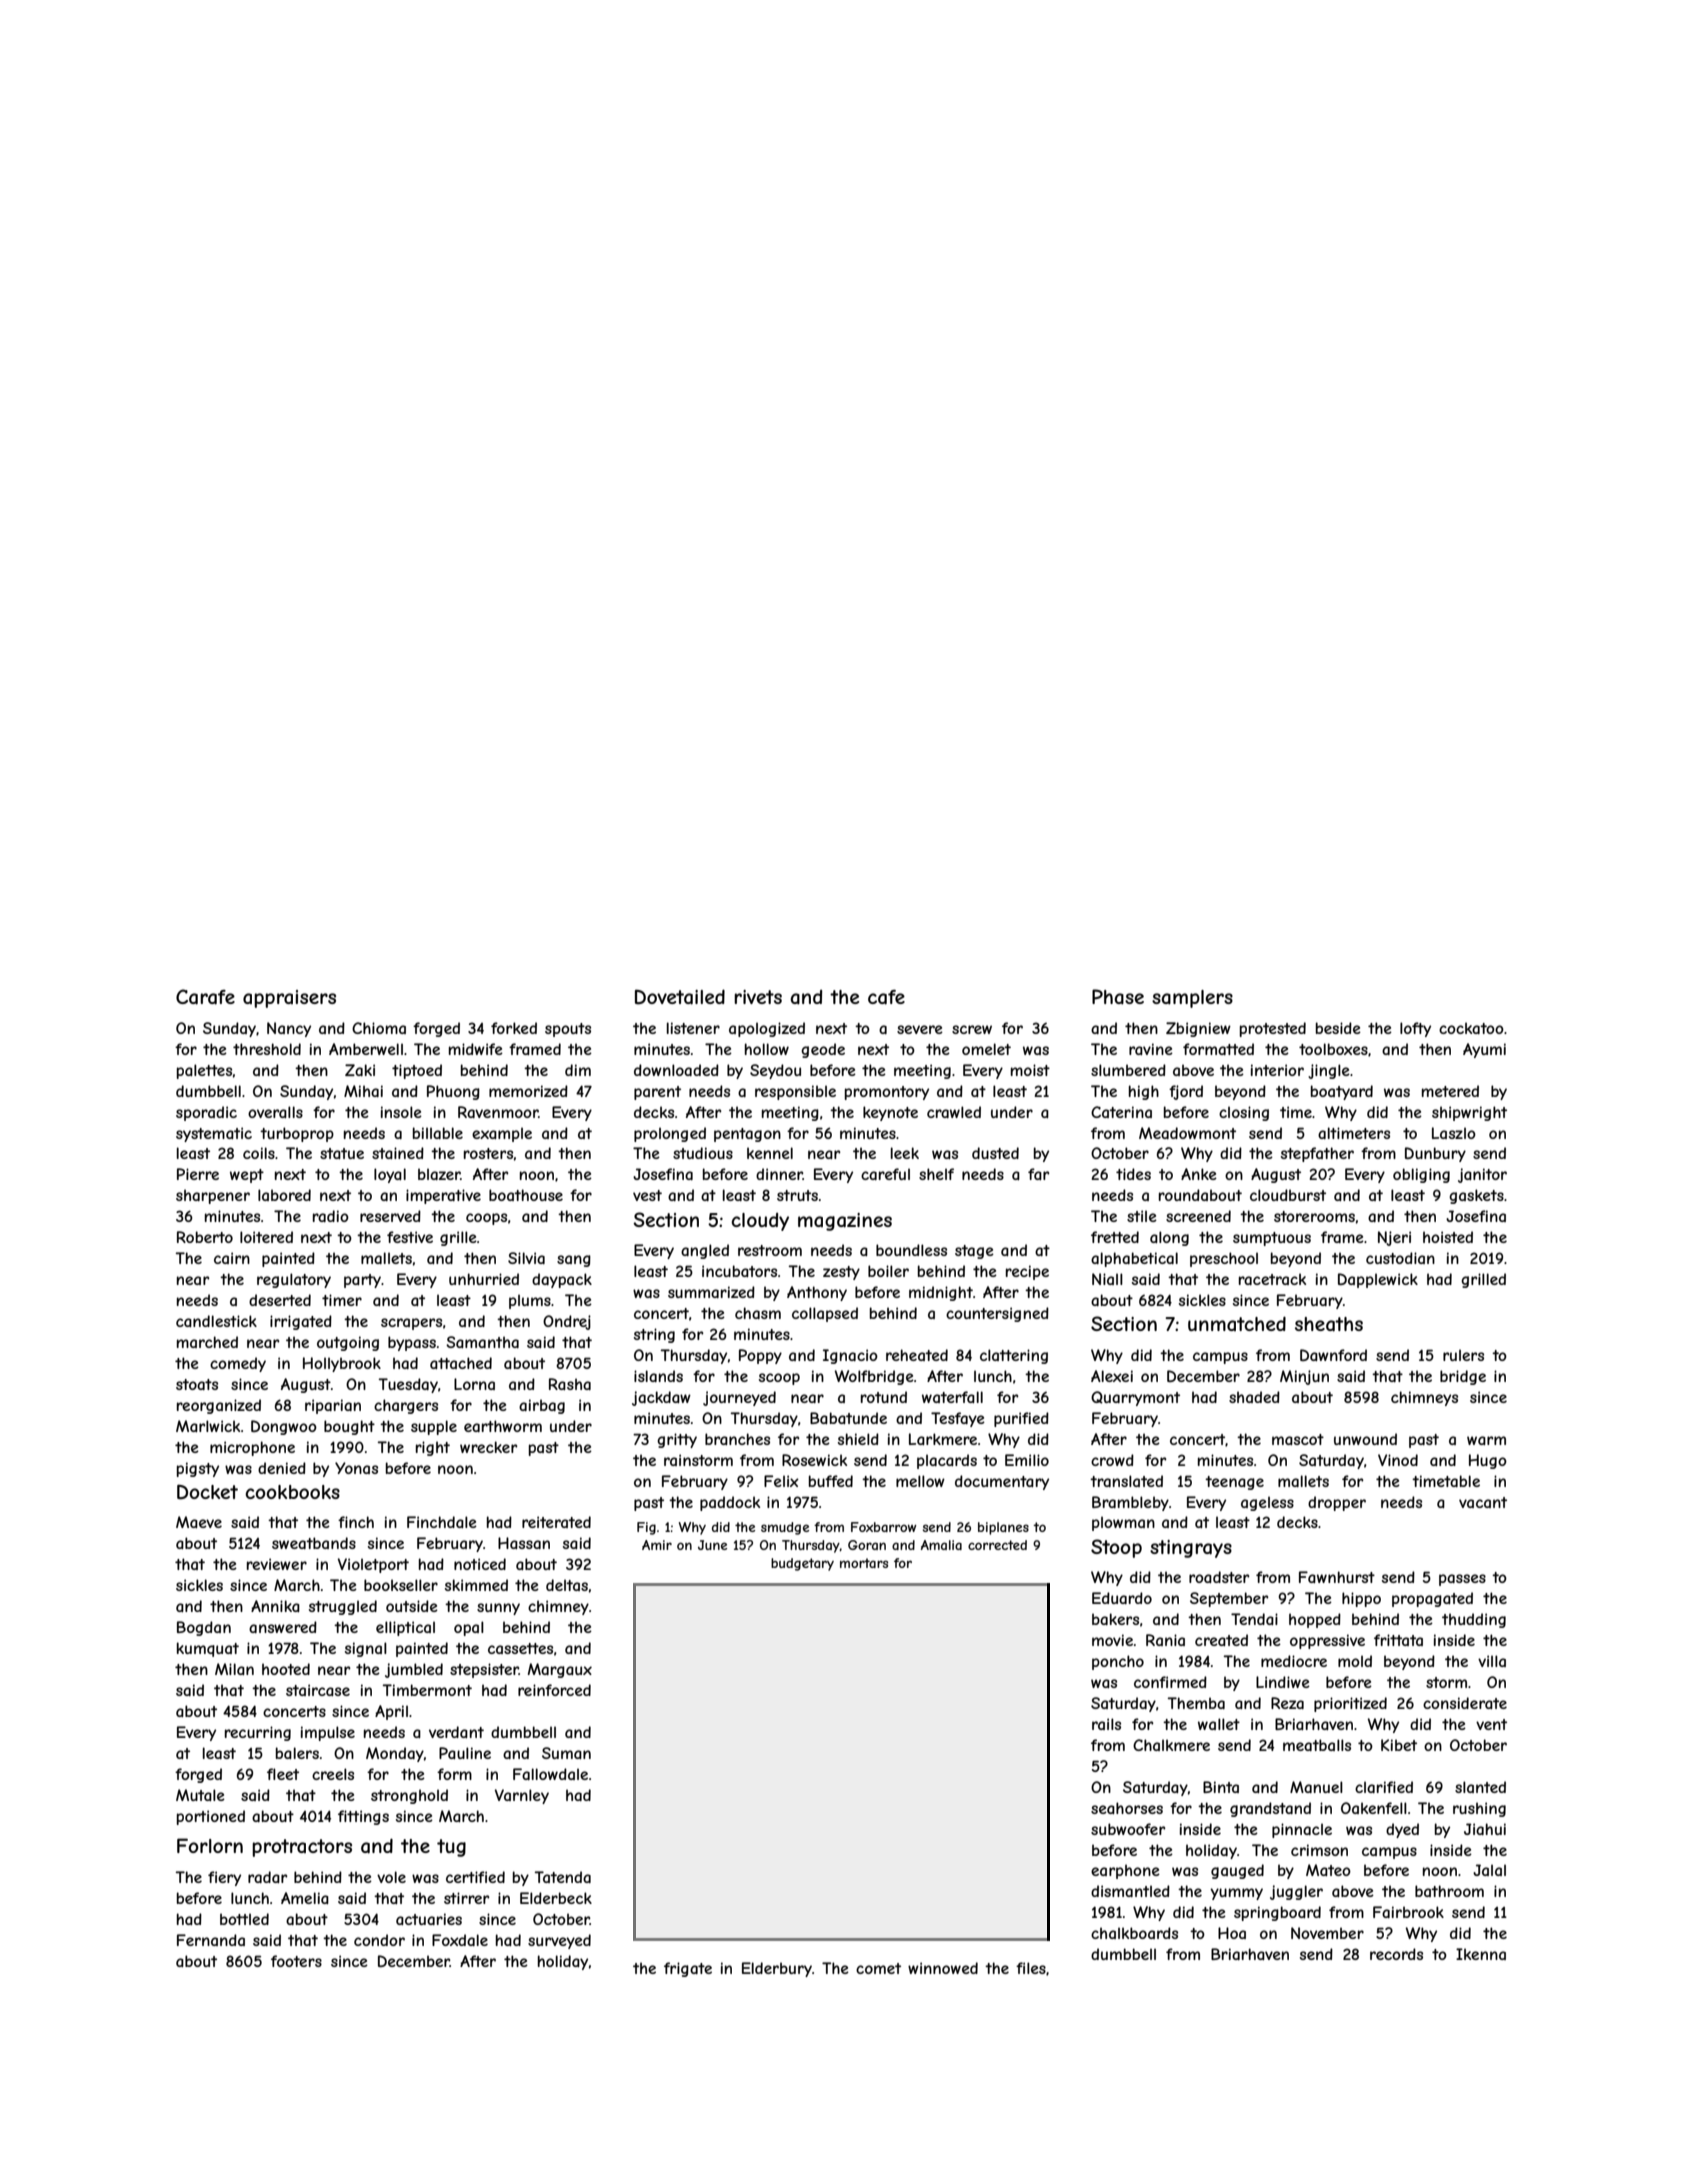 The image size is (1683, 2178). What do you see at coordinates (779, 1174) in the image?
I see `dinner` at bounding box center [779, 1174].
